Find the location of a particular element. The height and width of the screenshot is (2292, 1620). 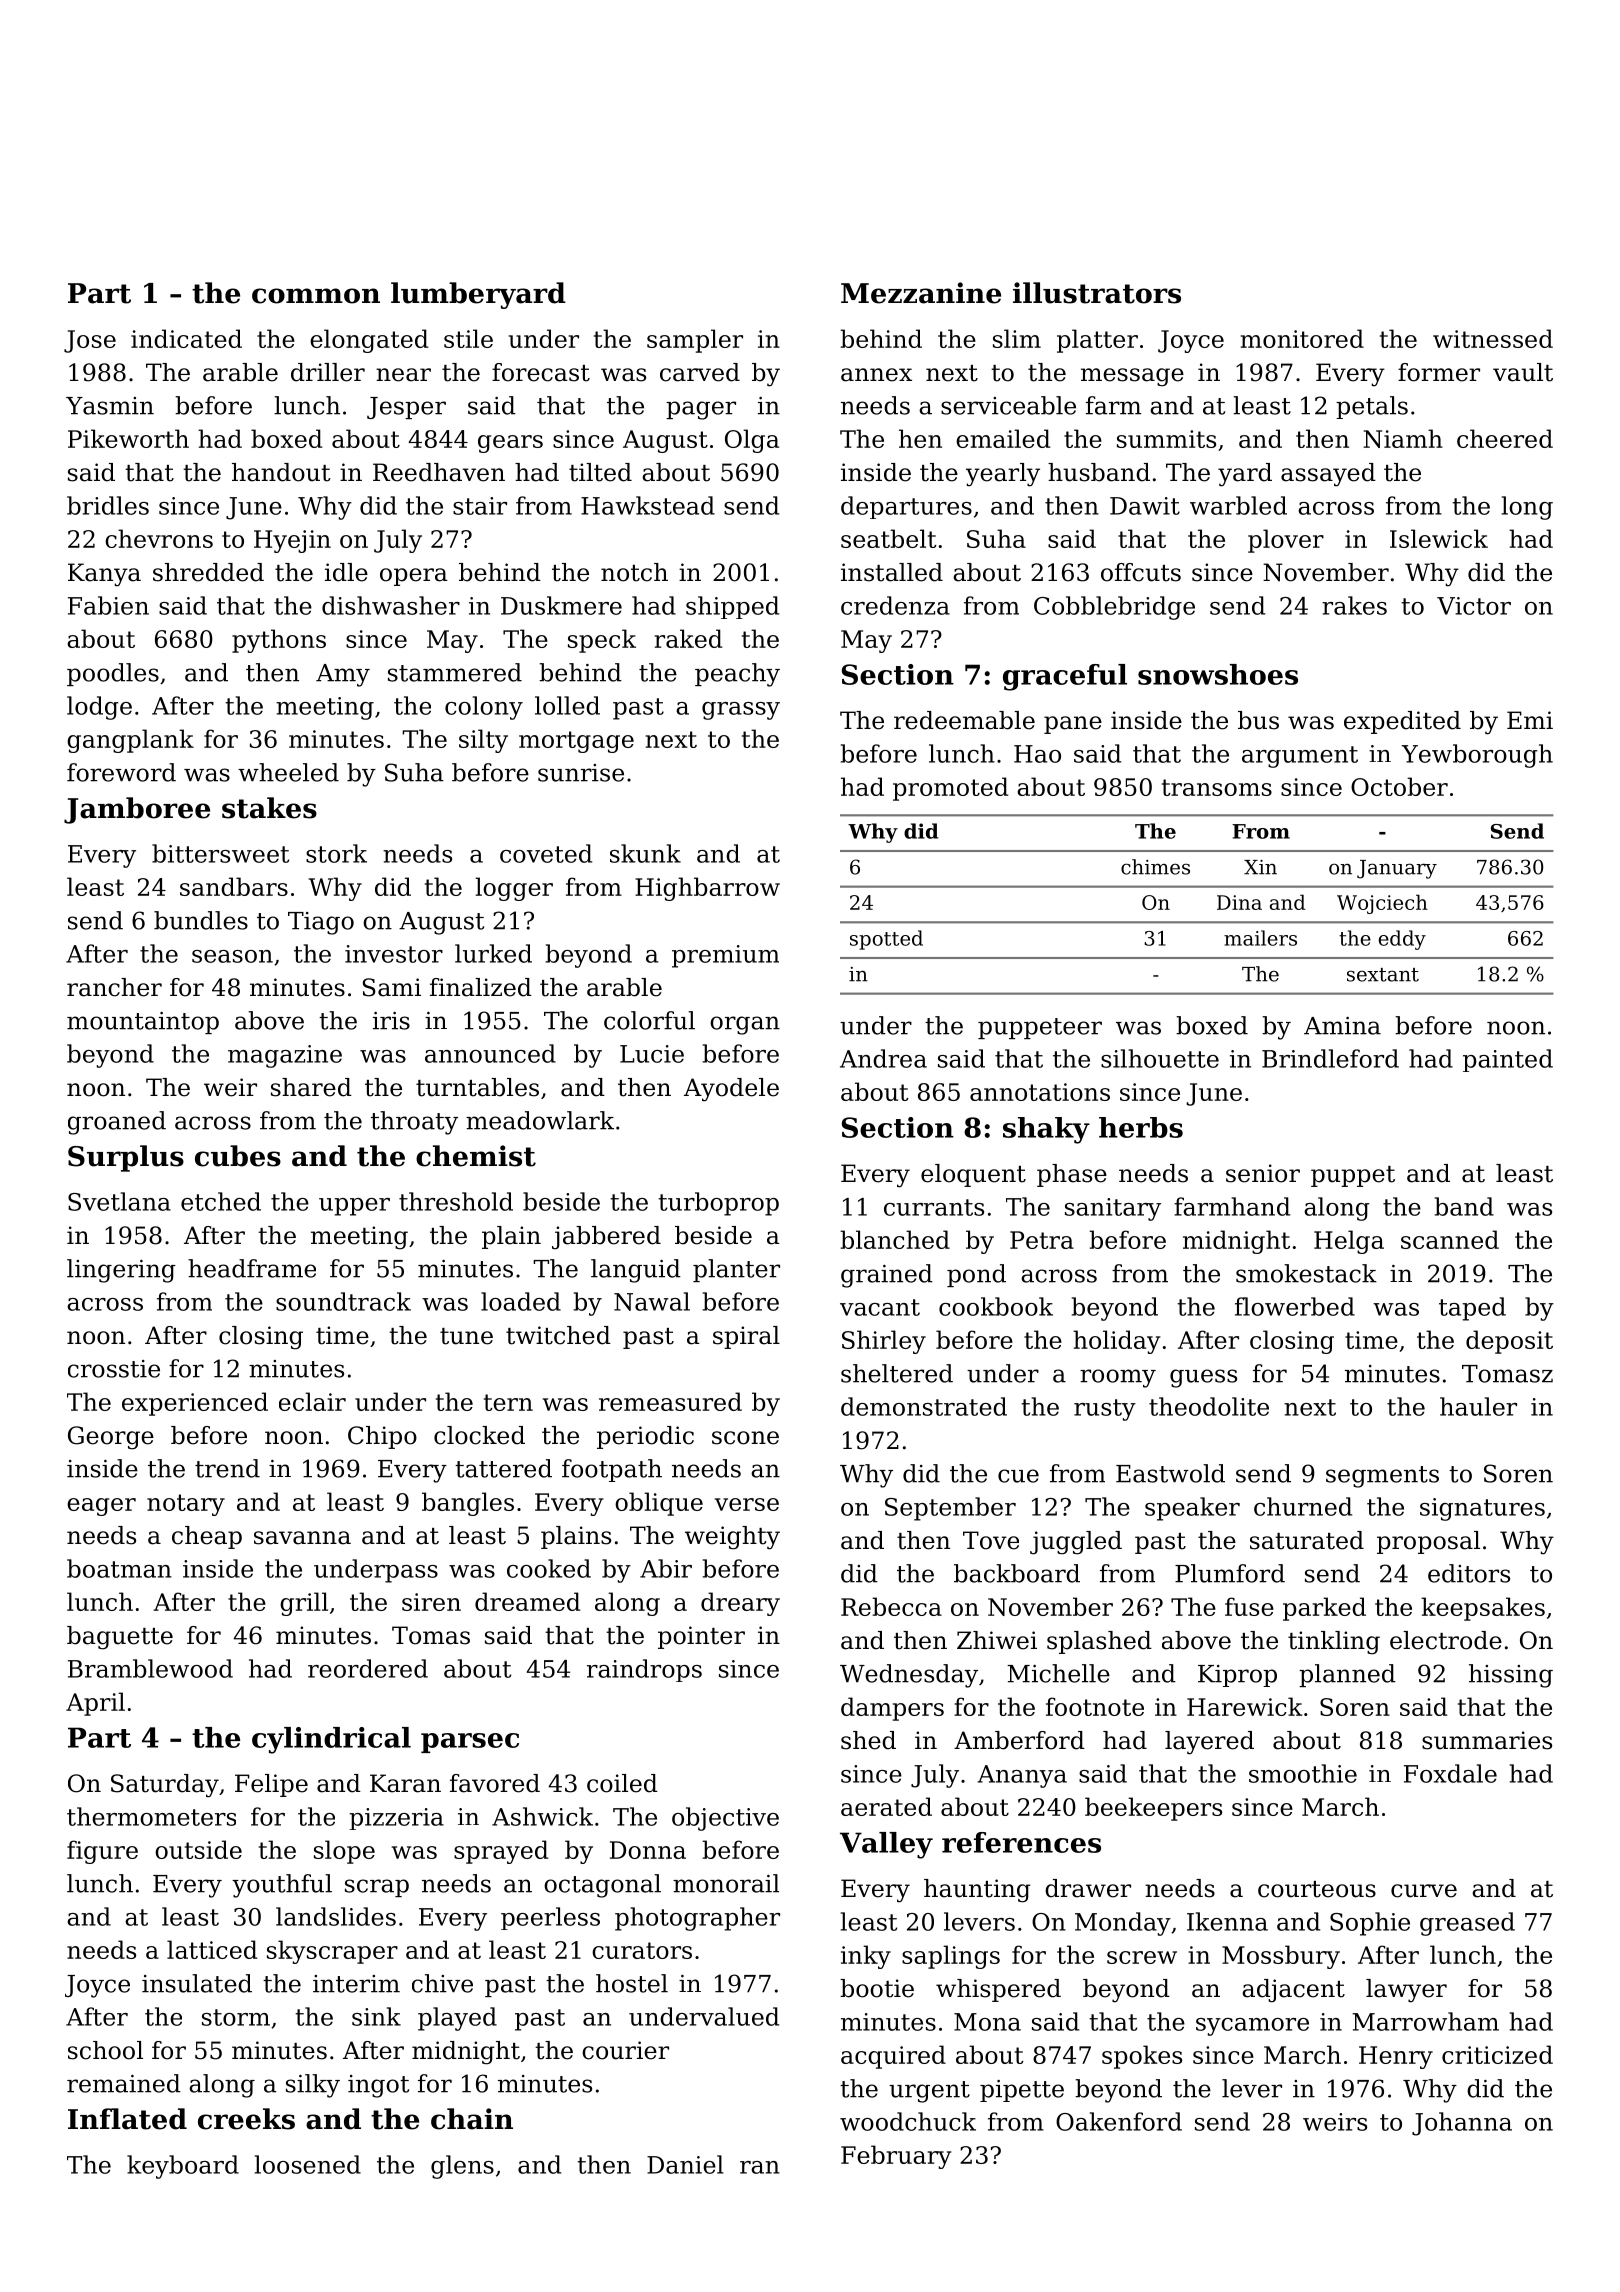

Jose is located at coordinates (90, 341).
